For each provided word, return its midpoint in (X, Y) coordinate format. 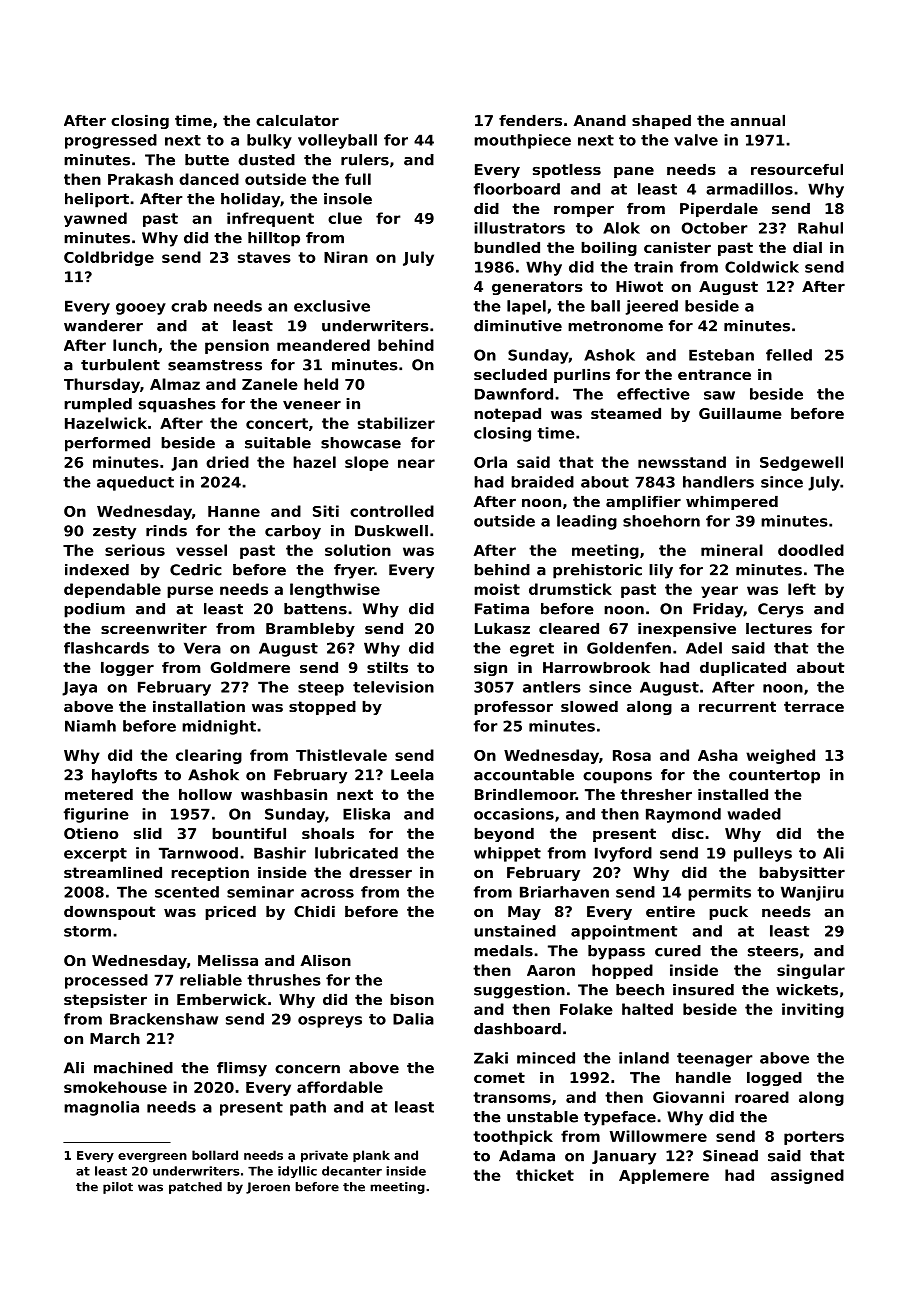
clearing (209, 756)
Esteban (721, 355)
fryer (354, 571)
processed (106, 981)
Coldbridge (109, 258)
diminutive (518, 326)
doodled (811, 550)
